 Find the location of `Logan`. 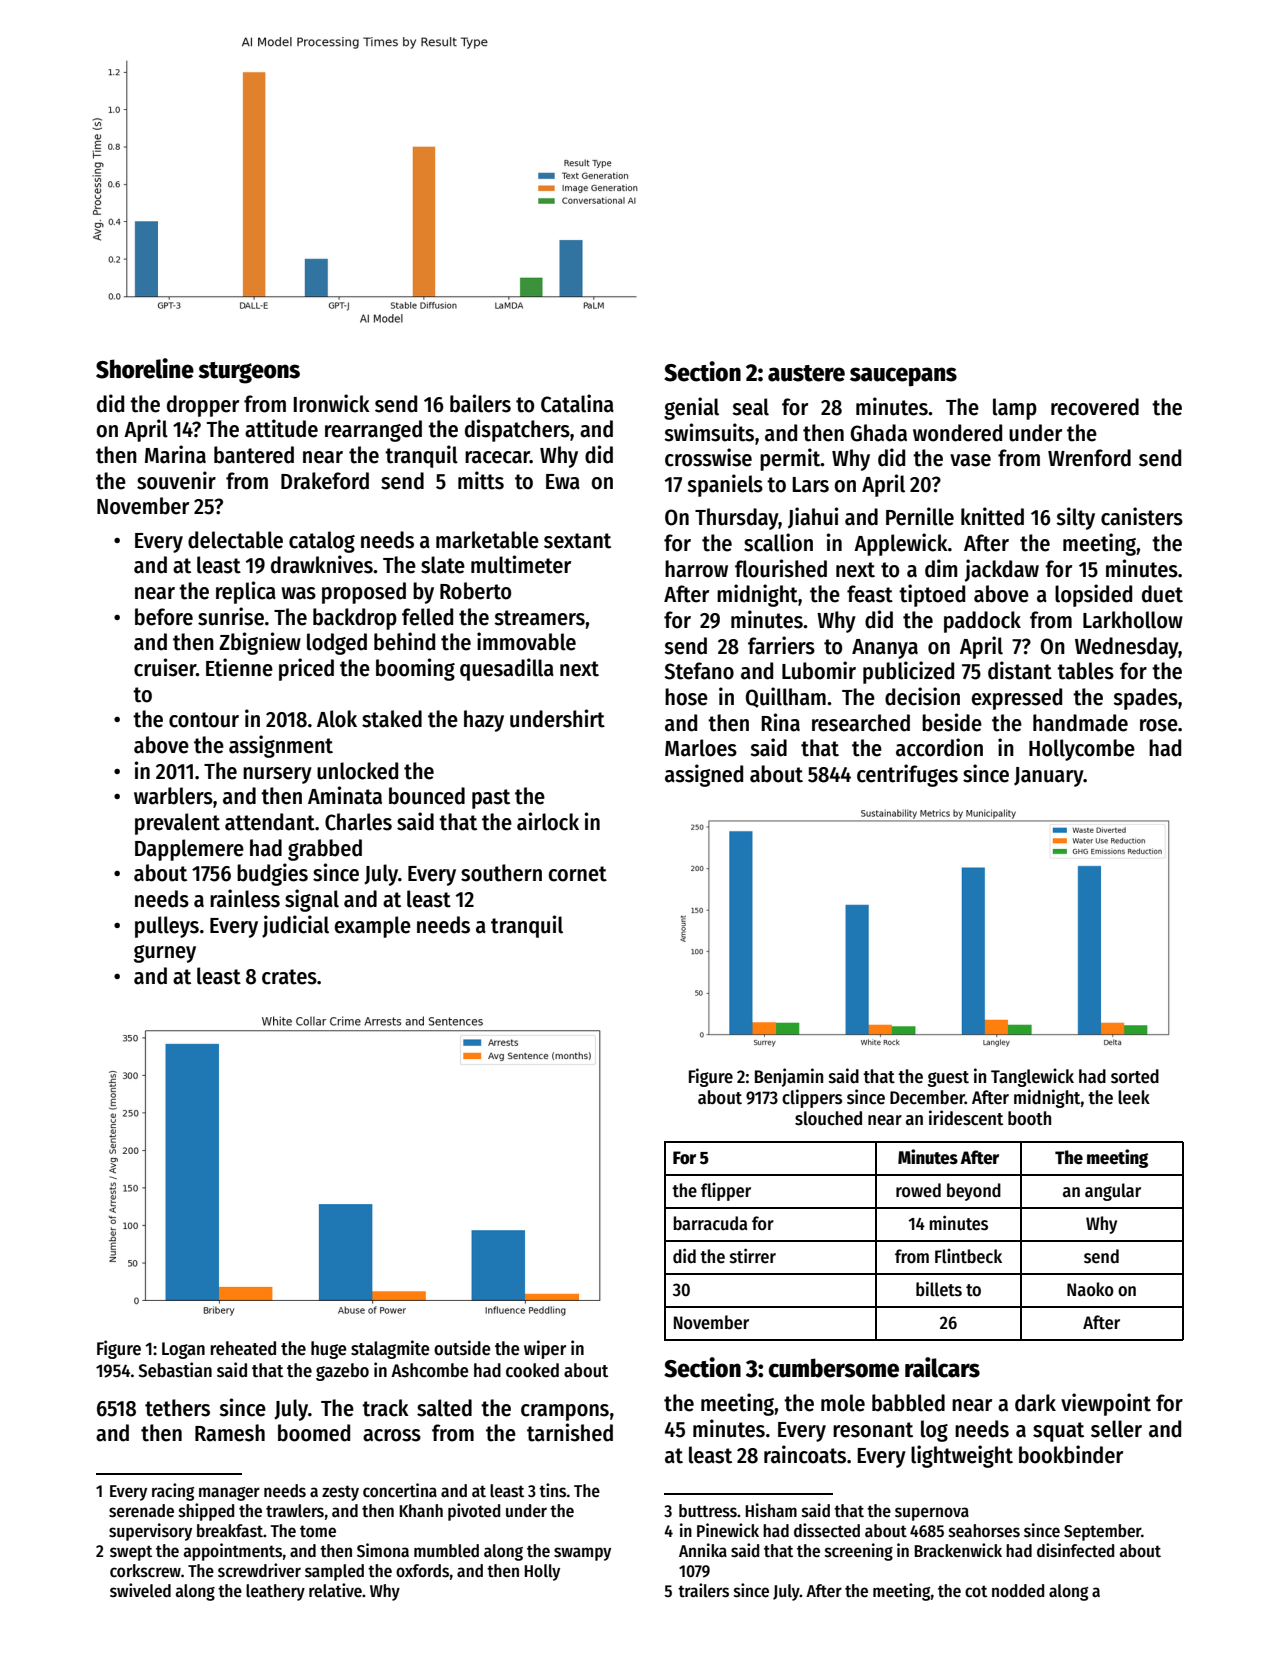

Logan is located at coordinates (183, 1350).
